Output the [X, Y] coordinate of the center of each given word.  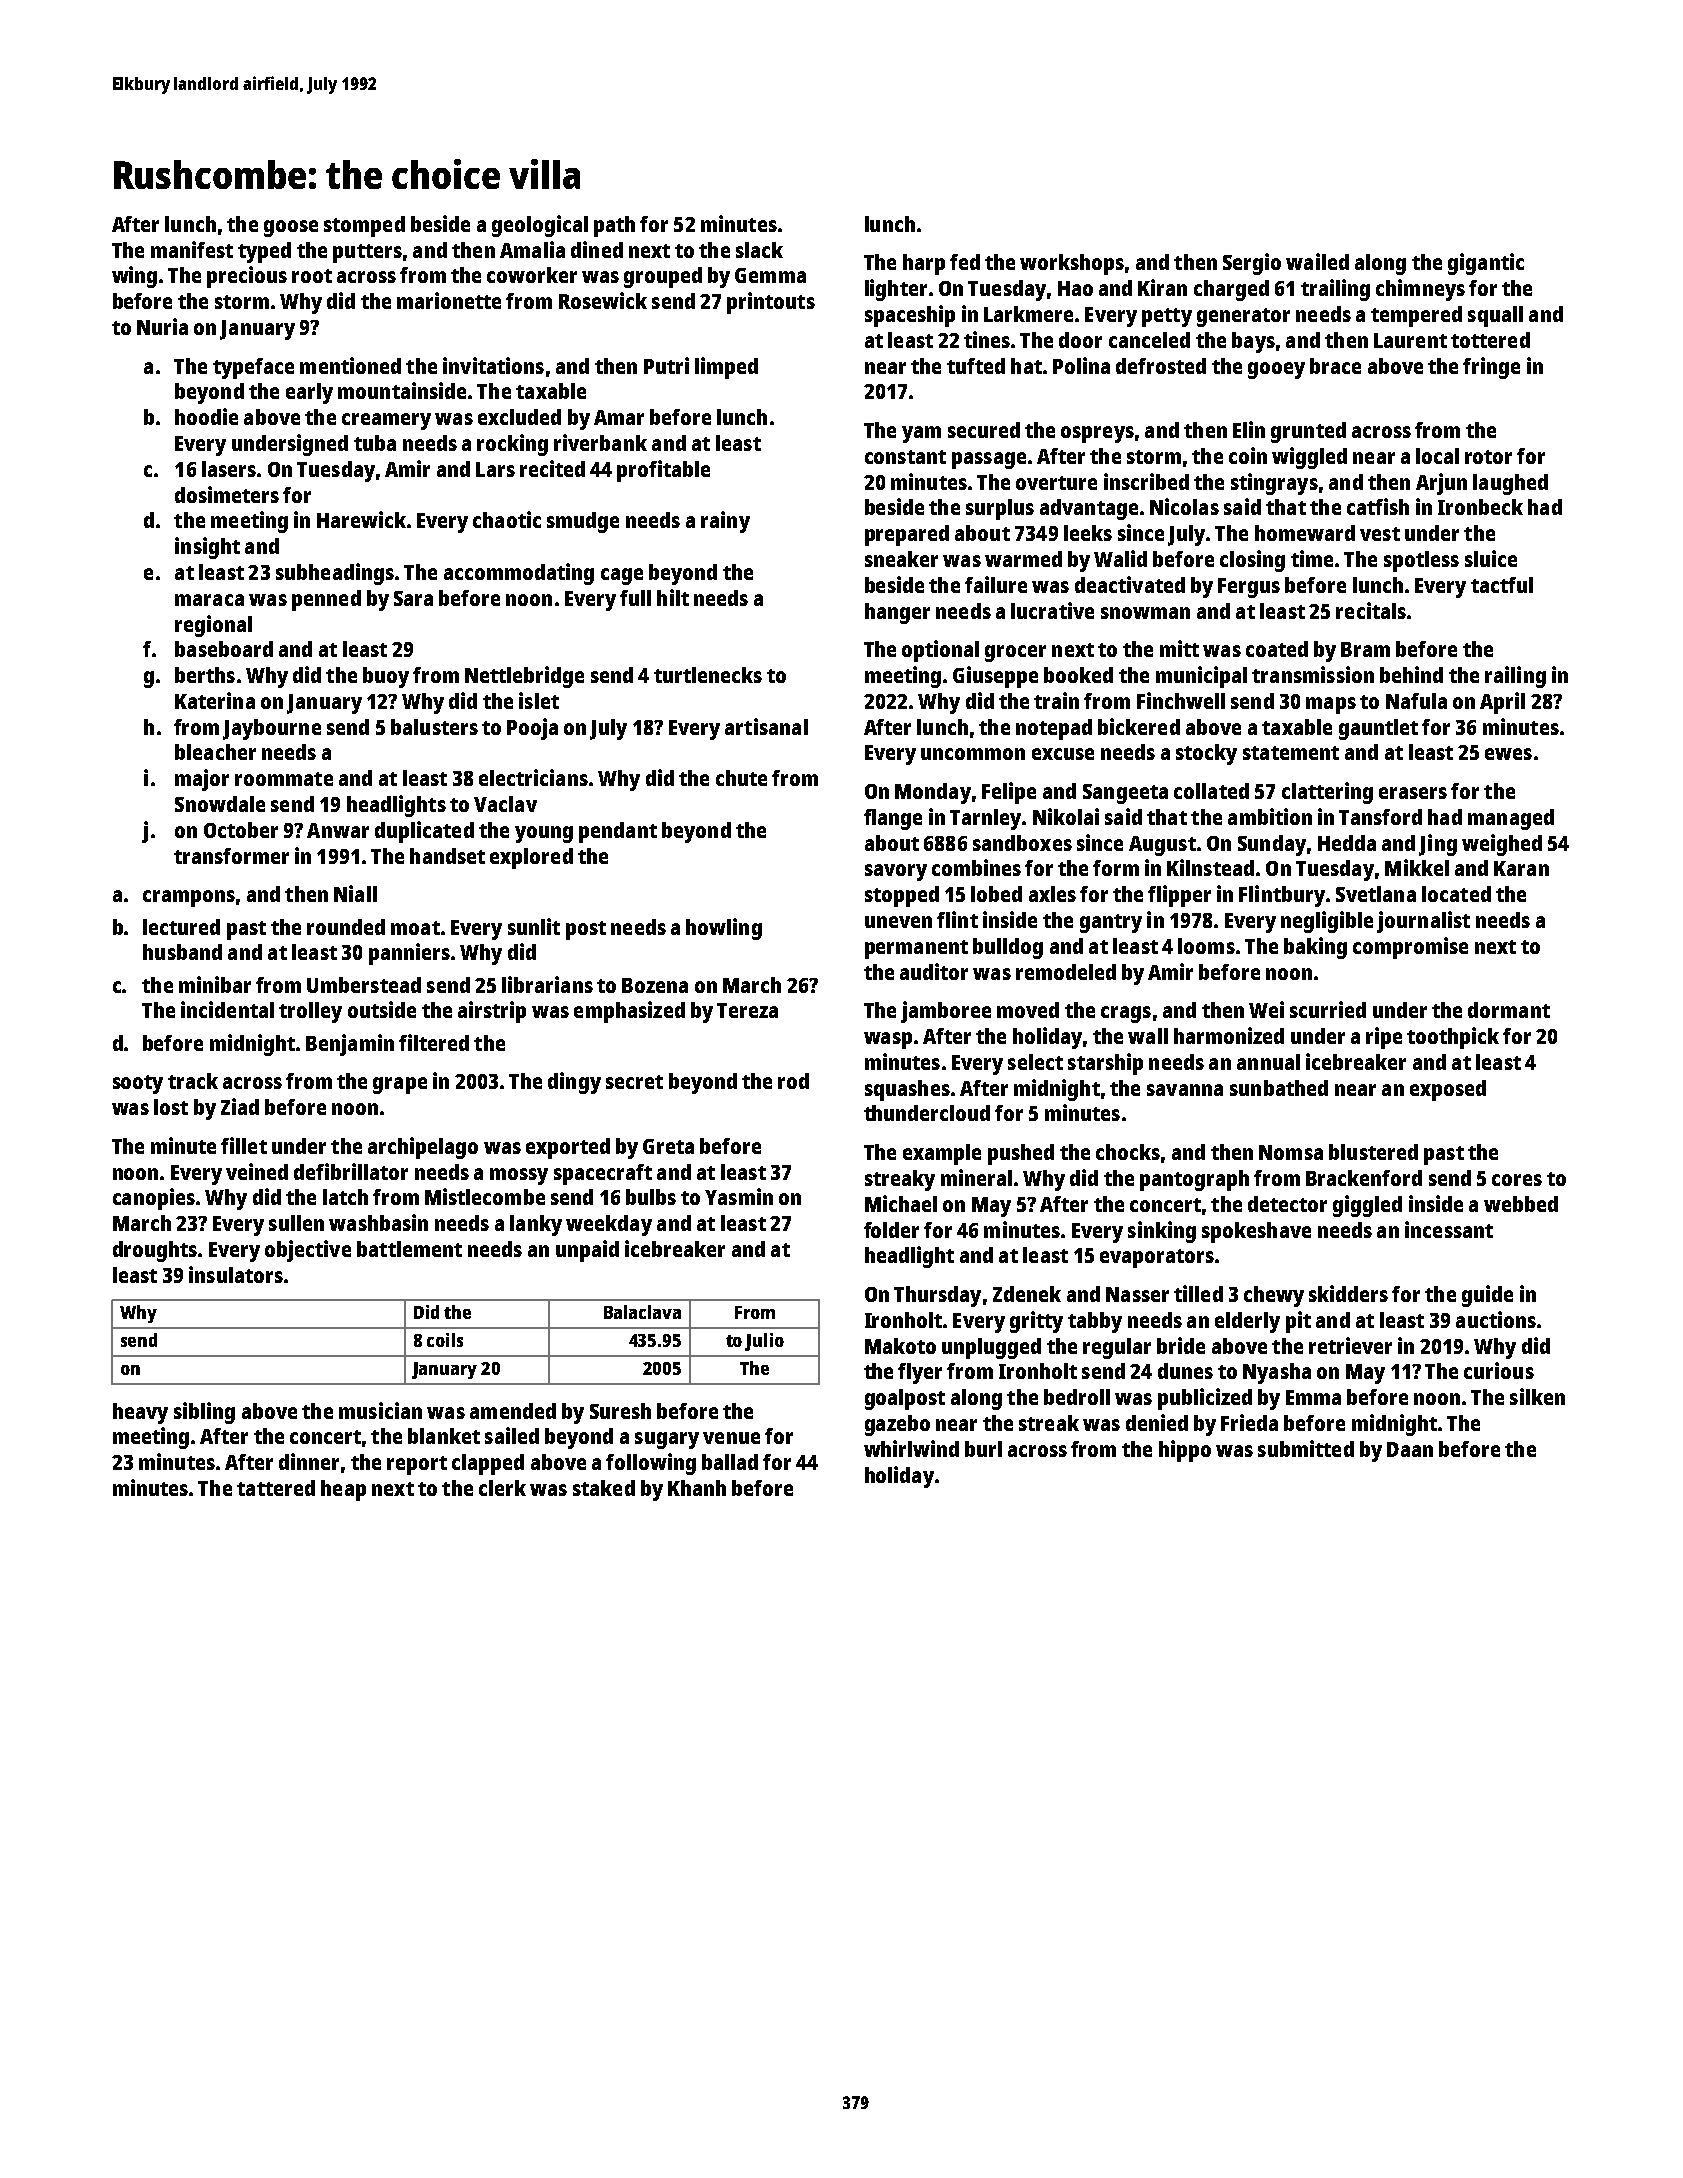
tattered [276, 1488]
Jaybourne [272, 729]
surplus [1000, 509]
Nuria [162, 326]
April [1502, 703]
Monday [933, 793]
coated [1277, 649]
